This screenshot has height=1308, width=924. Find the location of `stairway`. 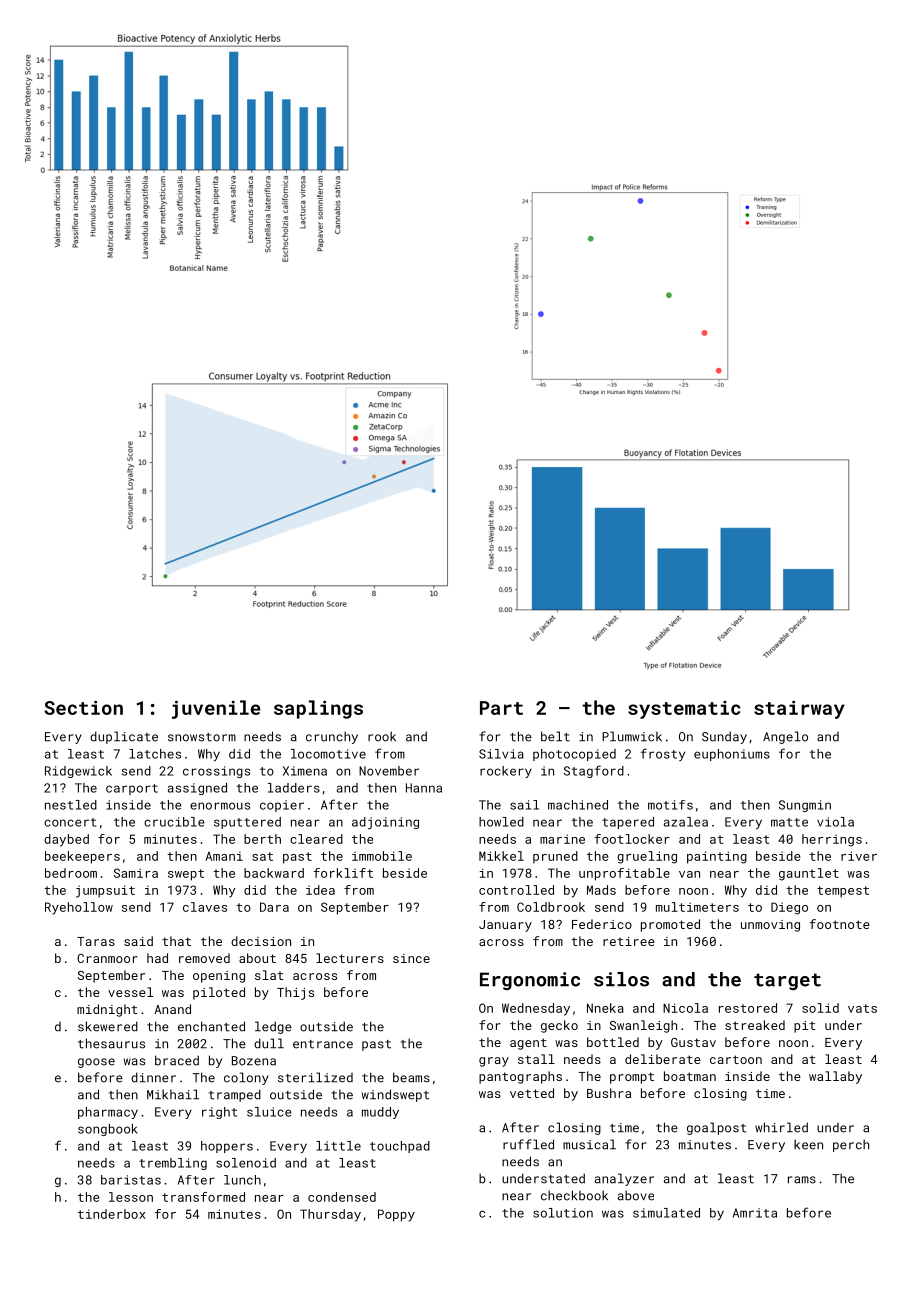

stairway is located at coordinates (799, 710).
